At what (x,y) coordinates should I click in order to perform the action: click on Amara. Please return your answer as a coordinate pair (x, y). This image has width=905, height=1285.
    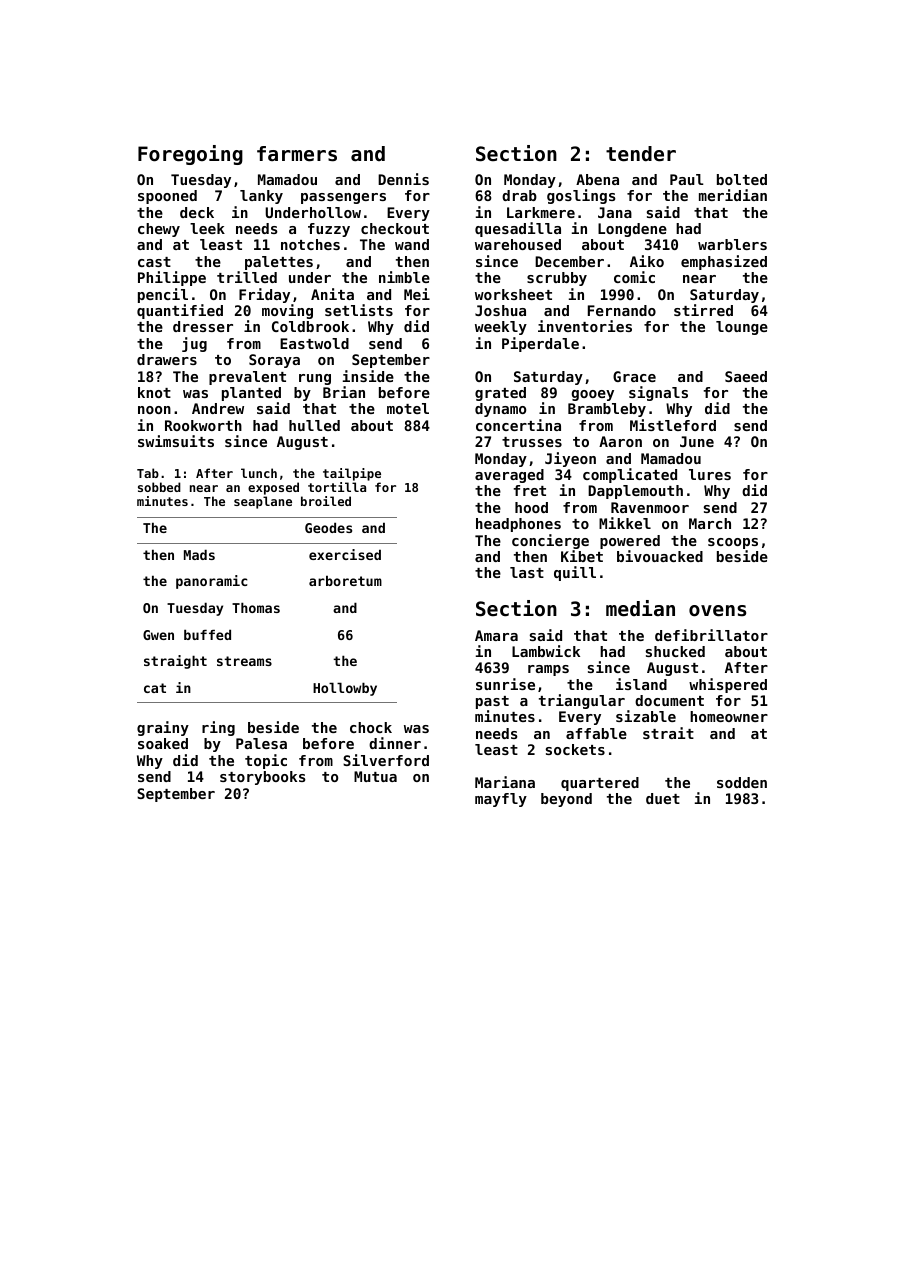
    Looking at the image, I should click on (496, 635).
